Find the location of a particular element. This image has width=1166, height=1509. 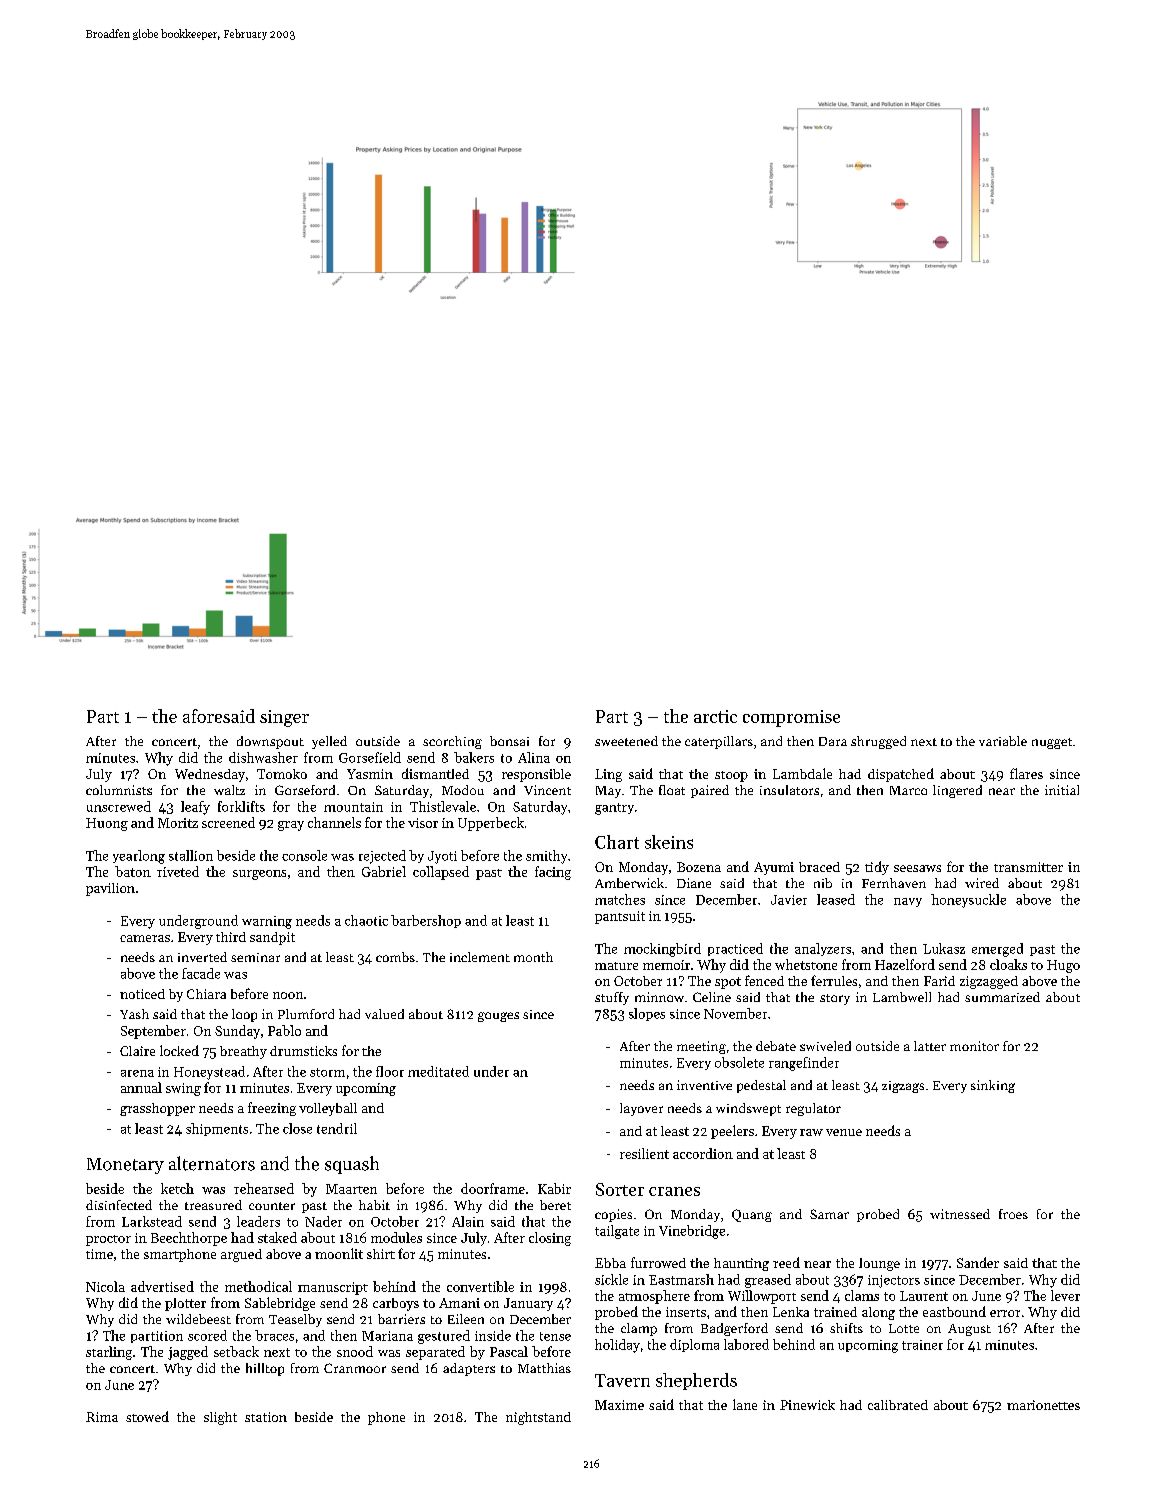

sweetened is located at coordinates (626, 741).
